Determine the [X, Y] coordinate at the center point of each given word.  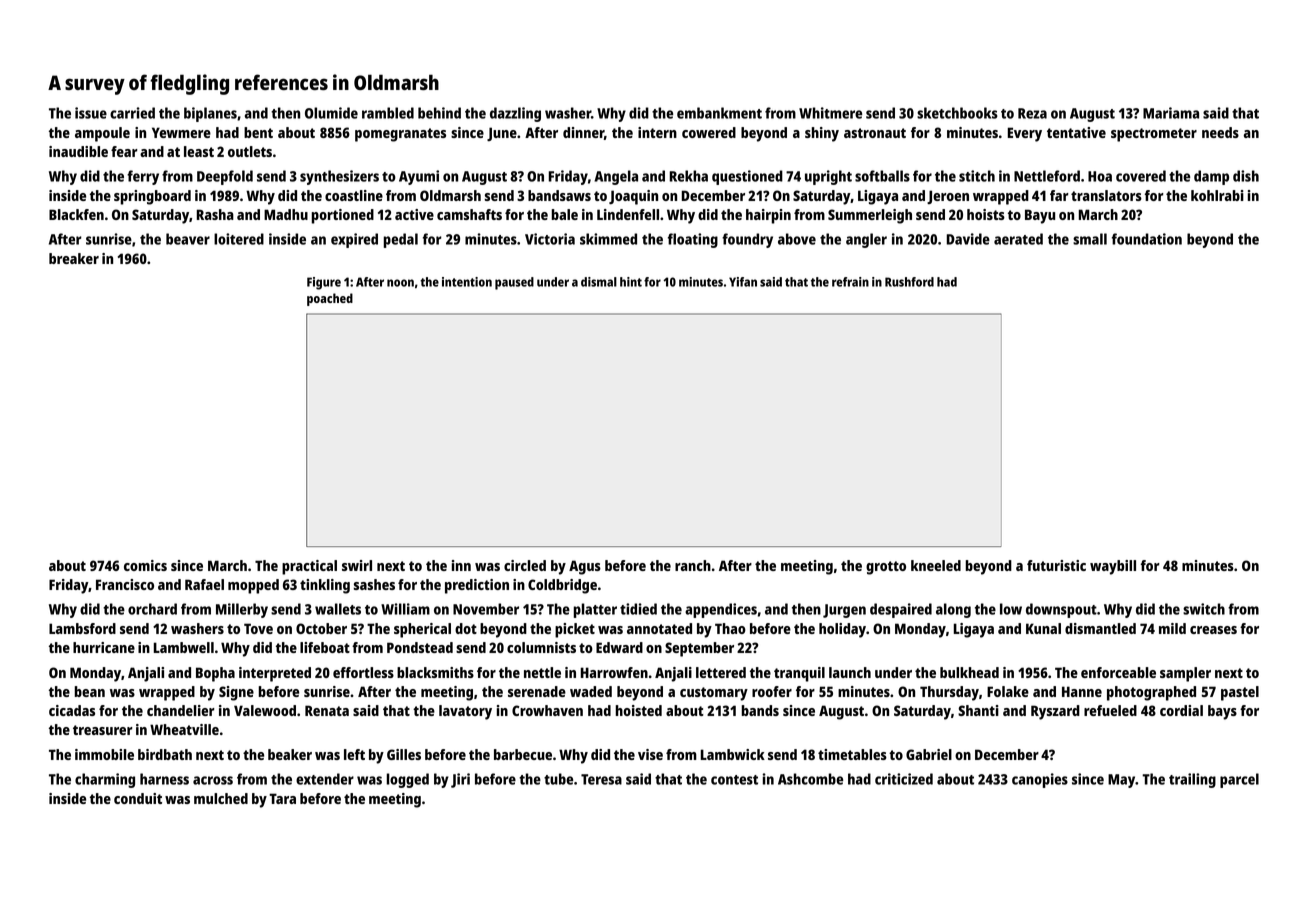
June [502, 134]
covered [1141, 176]
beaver [188, 239]
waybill [1113, 567]
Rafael [204, 584]
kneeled [936, 565]
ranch [693, 565]
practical [309, 567]
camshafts [469, 214]
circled [525, 565]
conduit [138, 798]
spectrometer [1154, 135]
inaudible [78, 151]
